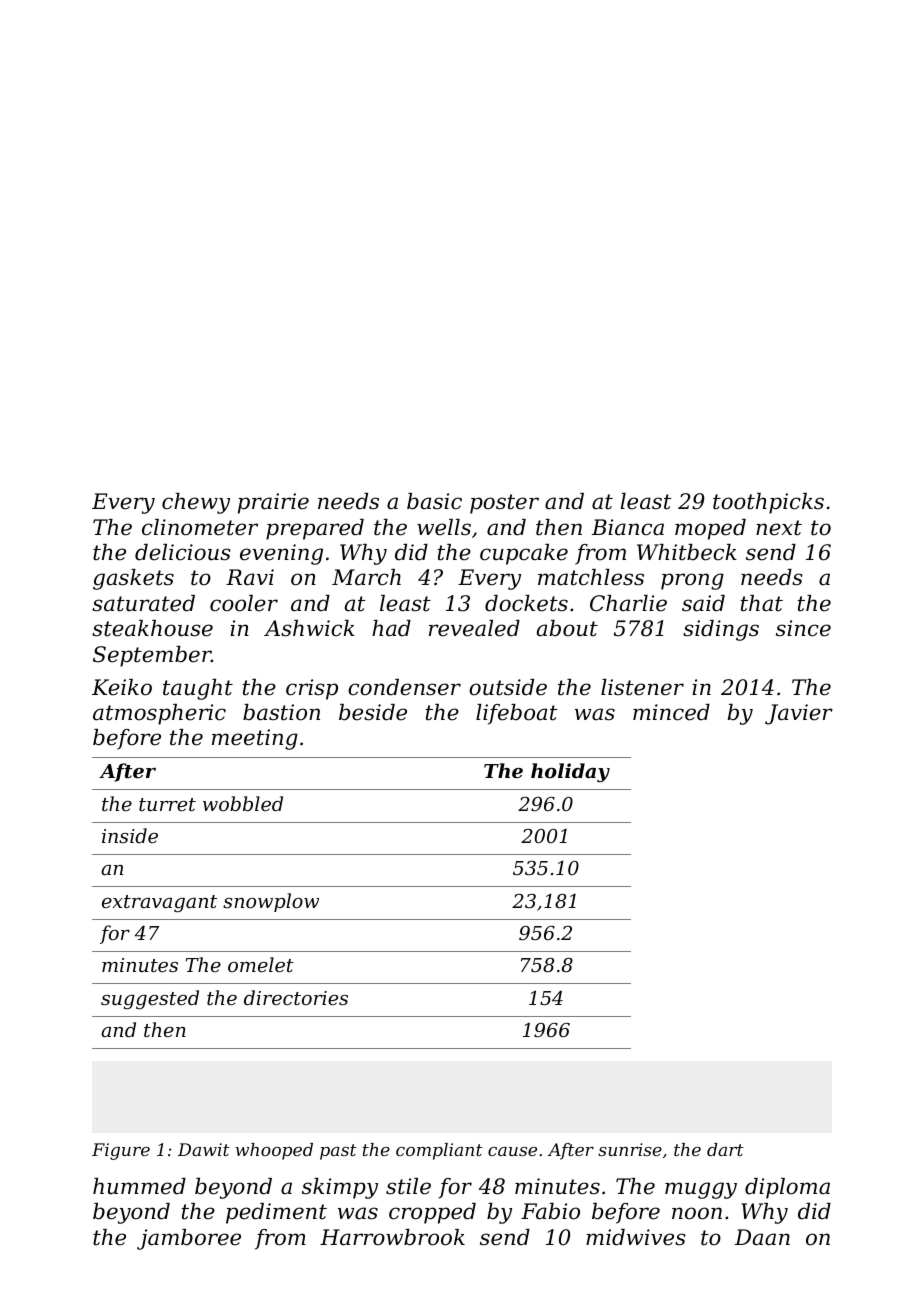  Describe the element at coordinates (296, 997) in the page. I see `directories` at that location.
